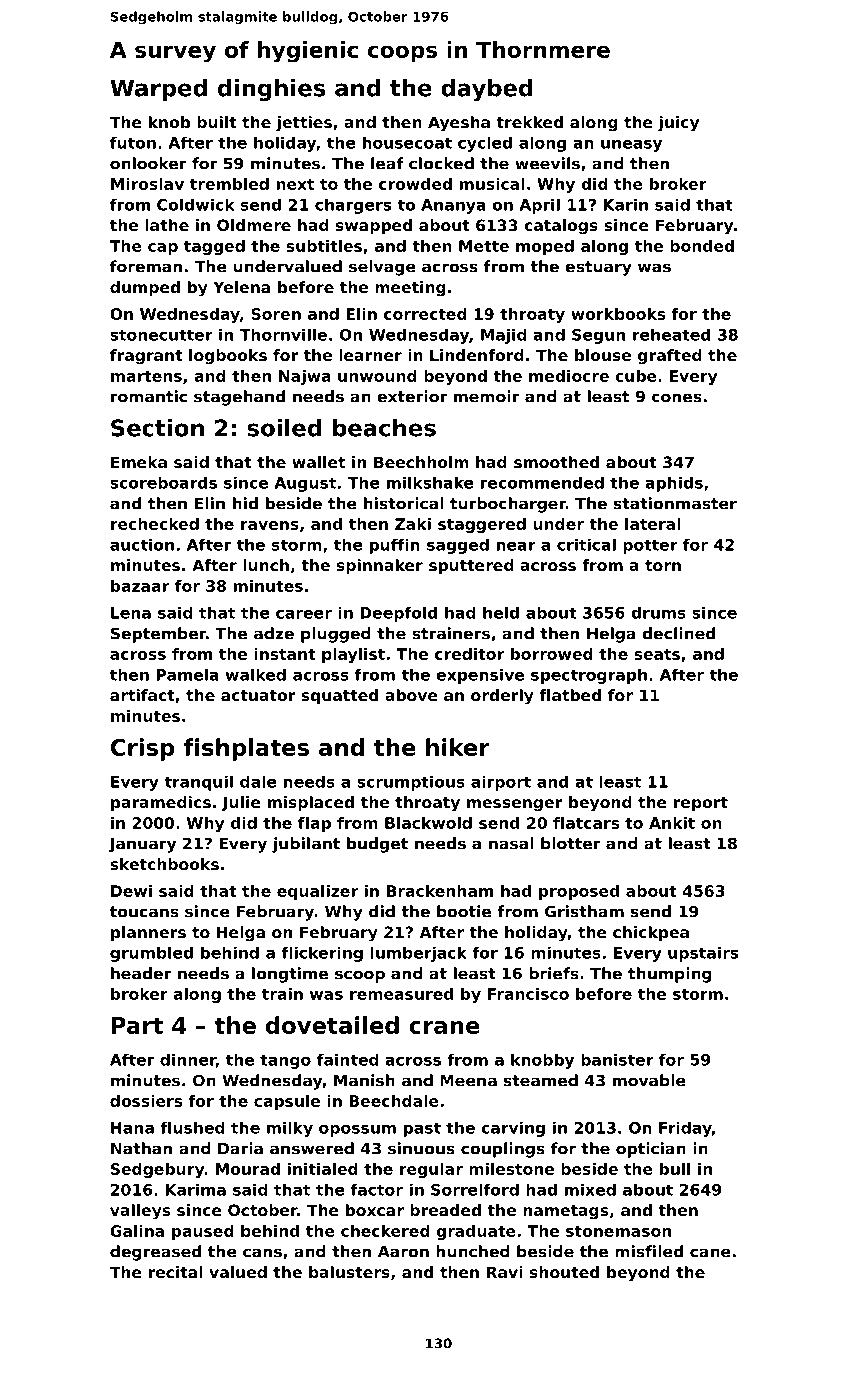 The image size is (849, 1400). What do you see at coordinates (570, 695) in the screenshot?
I see `flatbed` at bounding box center [570, 695].
